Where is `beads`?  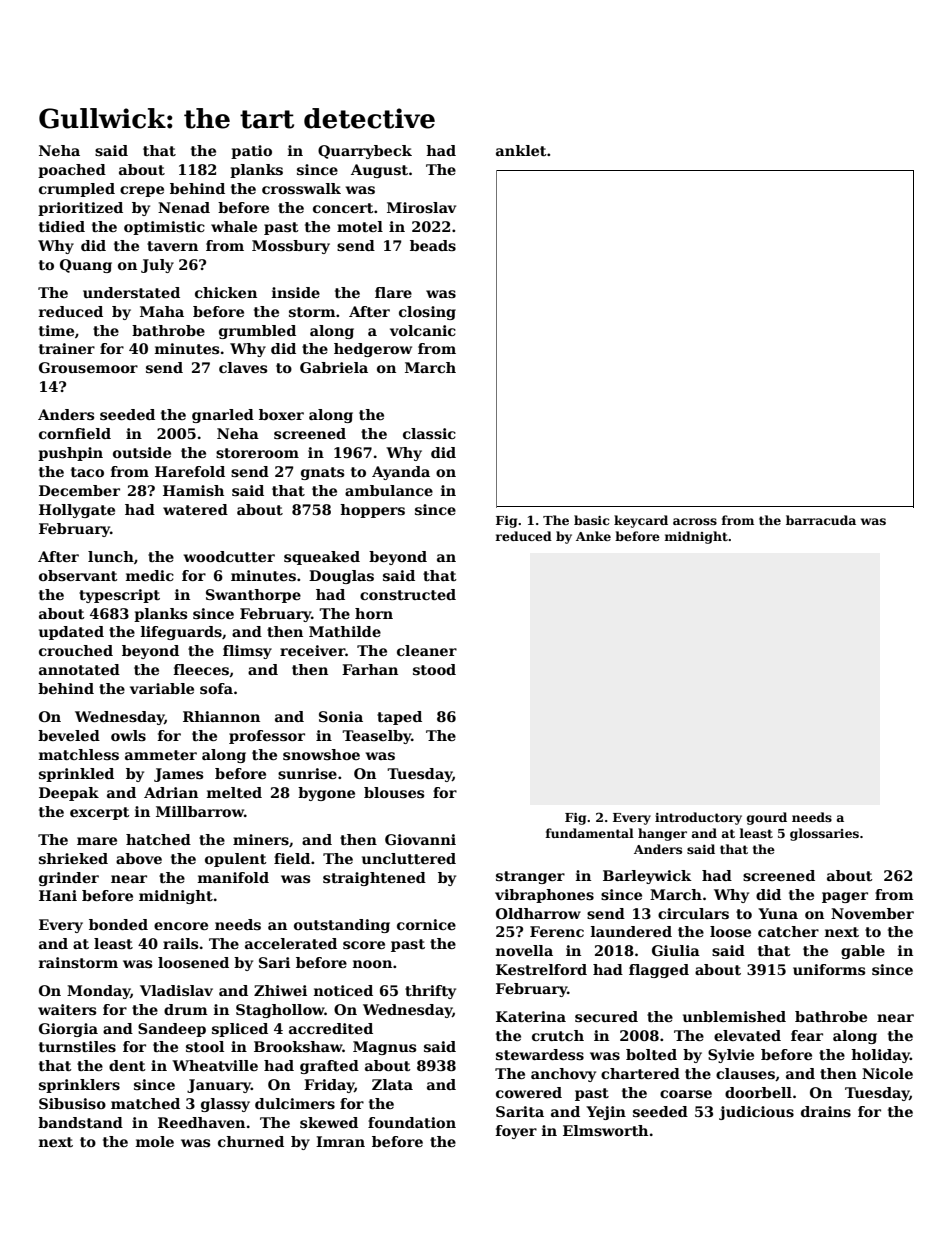 beads is located at coordinates (433, 245).
